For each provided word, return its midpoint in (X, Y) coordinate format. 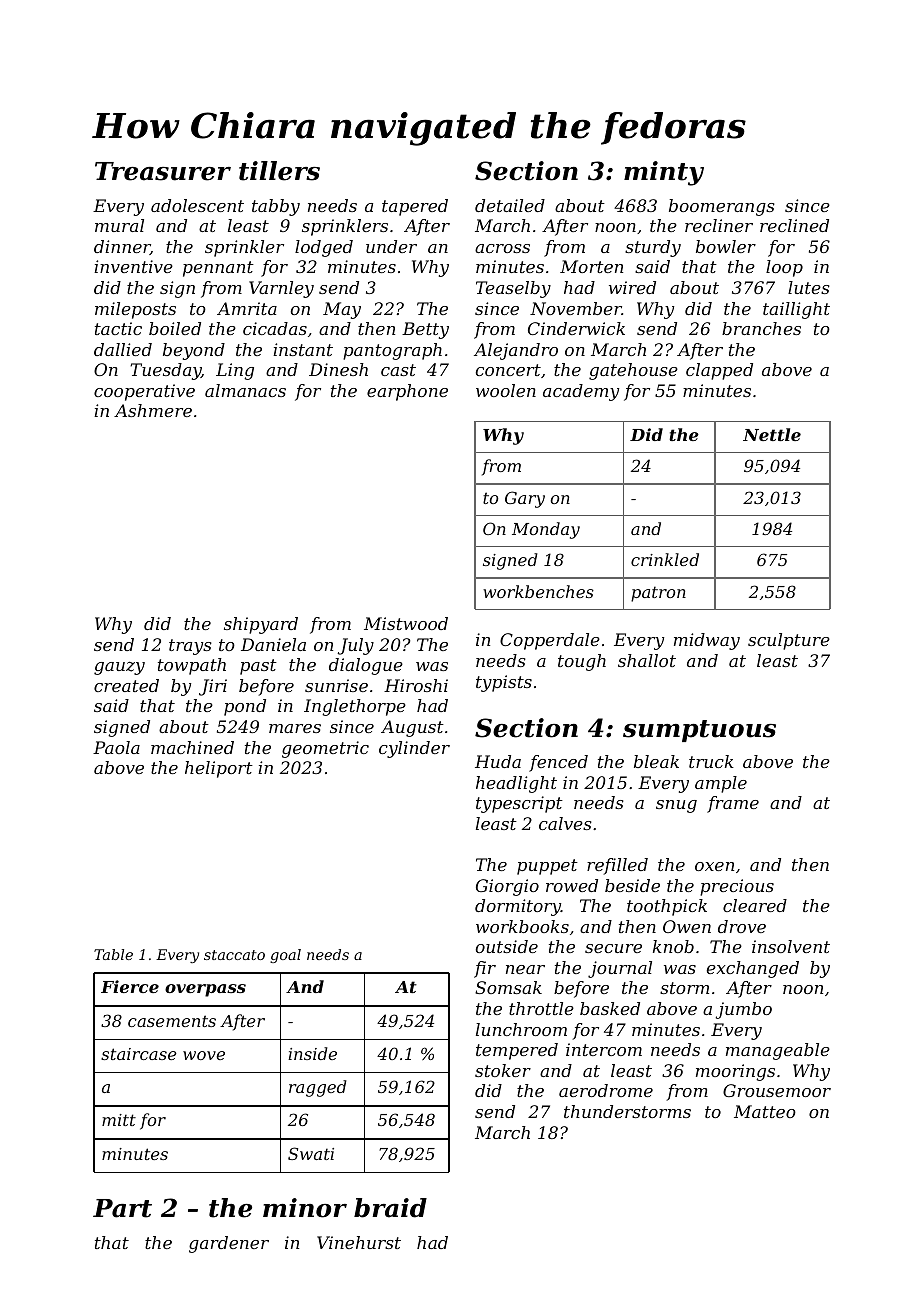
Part (122, 1208)
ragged (318, 1088)
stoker (503, 1070)
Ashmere (153, 410)
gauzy (119, 668)
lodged (324, 248)
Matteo (765, 1111)
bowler (726, 246)
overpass (205, 990)
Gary (525, 499)
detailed (510, 205)
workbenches (538, 591)
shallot (647, 660)
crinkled (665, 559)
